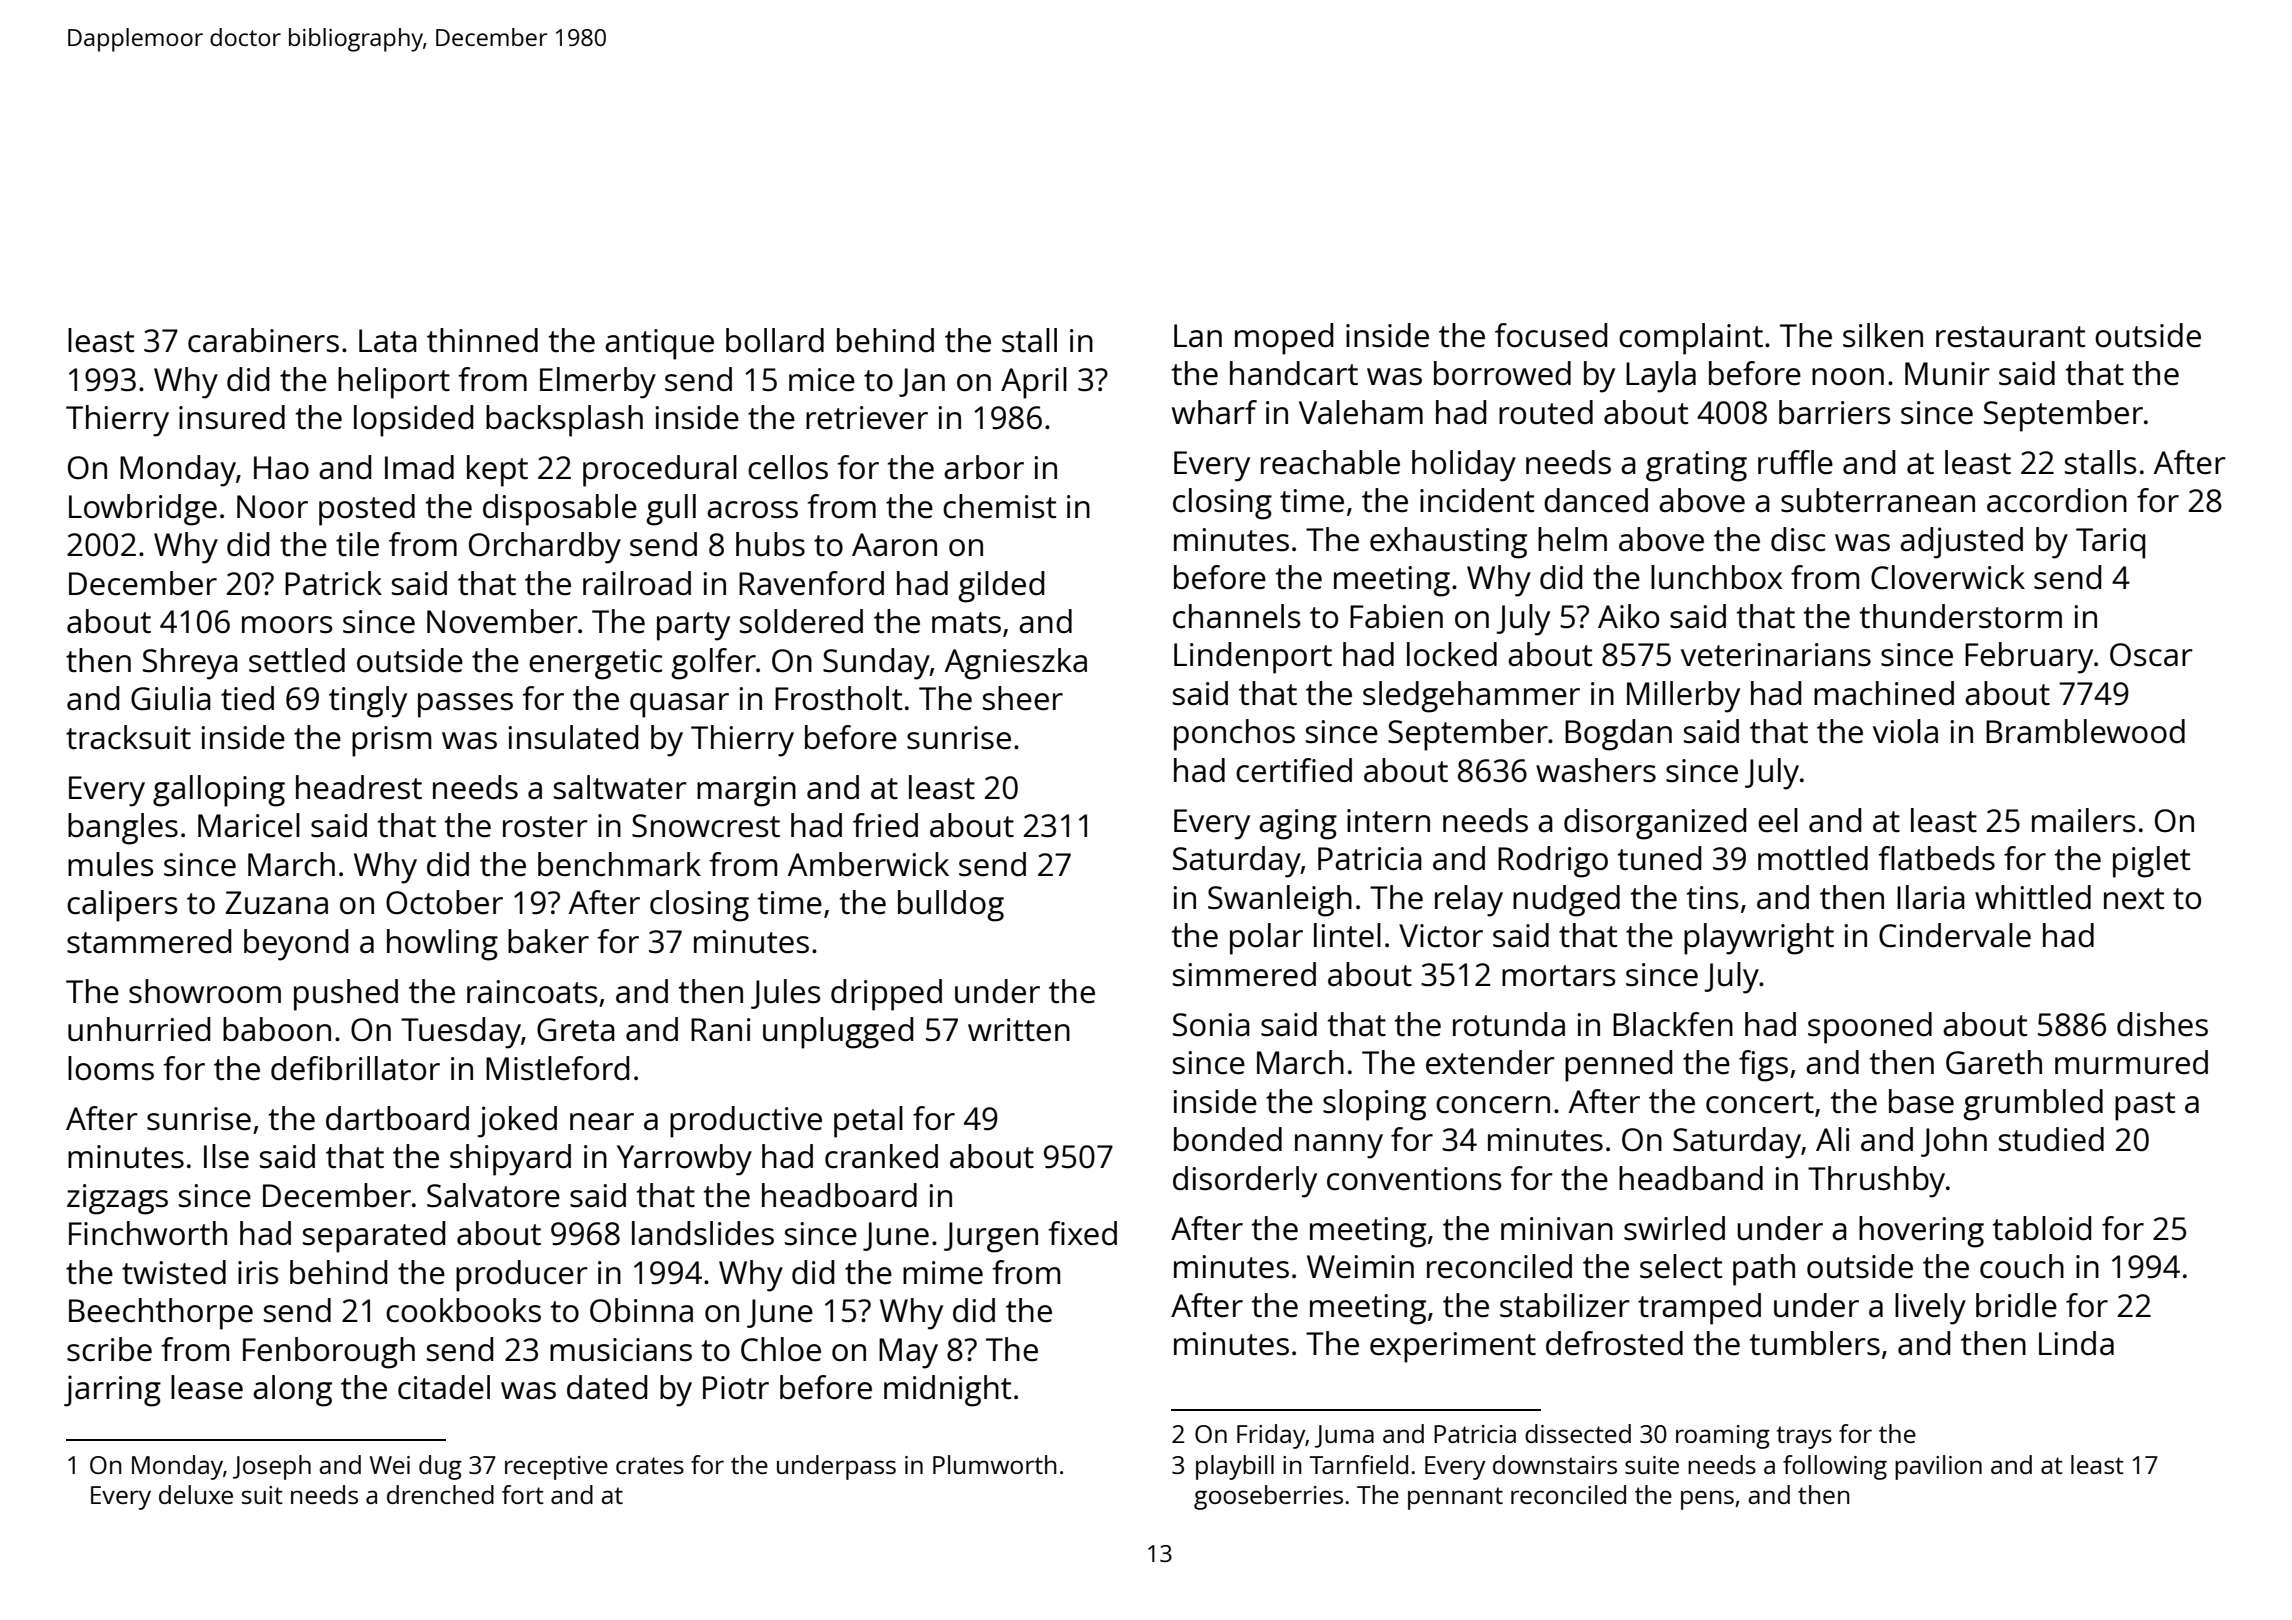  Describe the element at coordinates (995, 1464) in the document. I see `Plumworth` at that location.
